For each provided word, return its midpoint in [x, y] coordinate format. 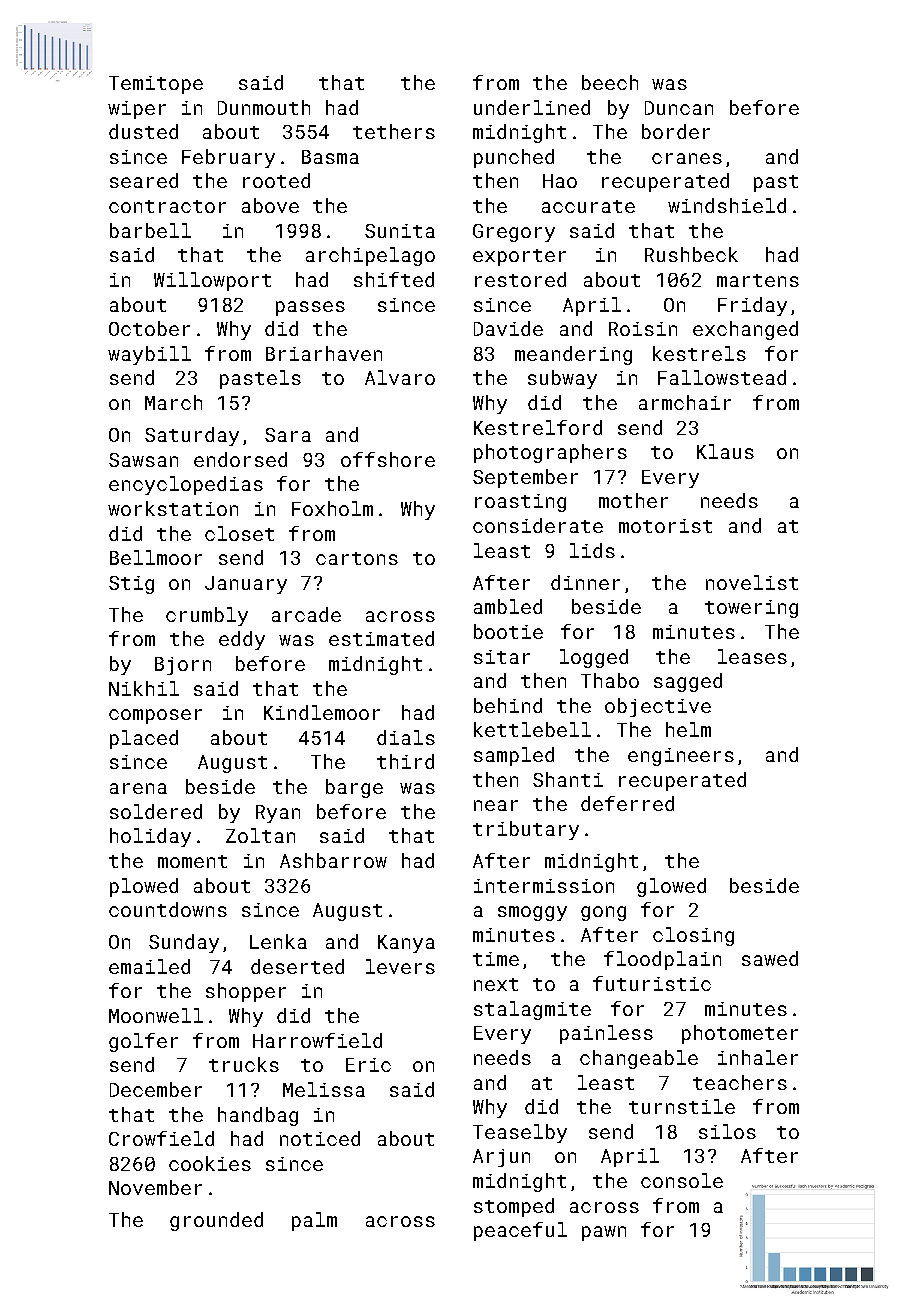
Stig [131, 585]
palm [314, 1221]
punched [514, 158]
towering [751, 609]
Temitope [156, 85]
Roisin [643, 329]
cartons [357, 558]
